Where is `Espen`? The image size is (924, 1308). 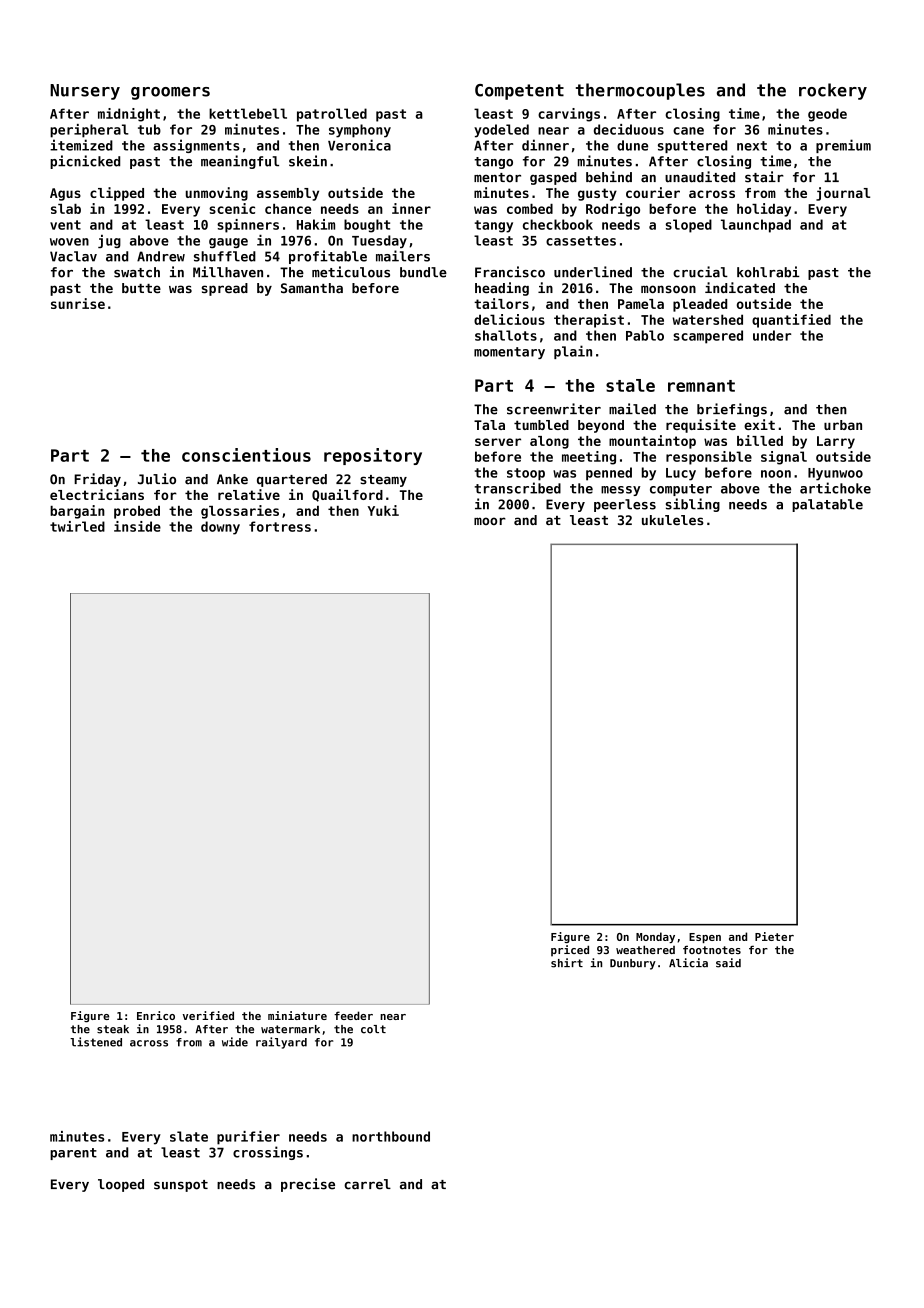 Espen is located at coordinates (705, 938).
